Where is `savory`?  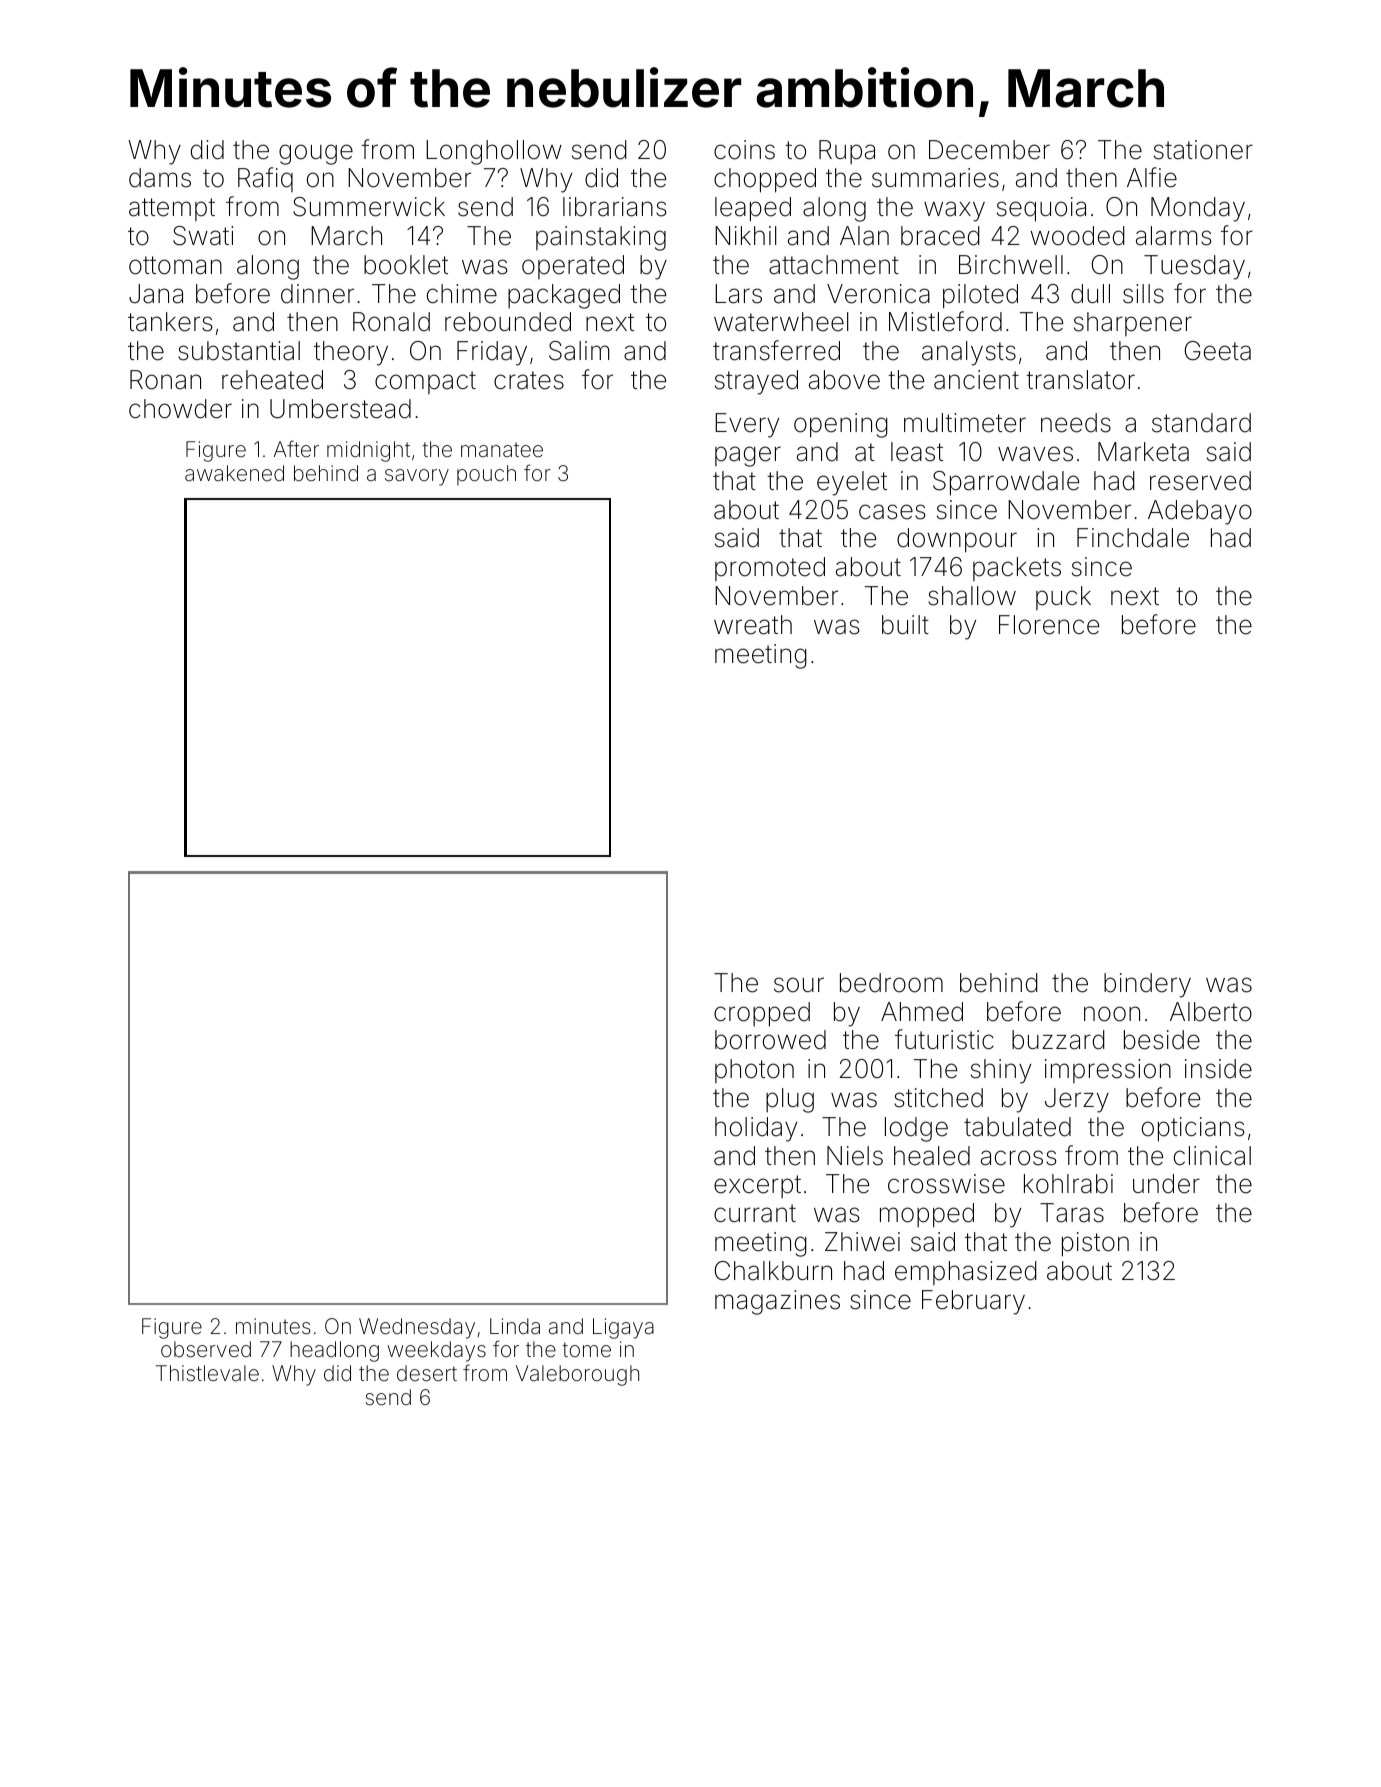
savory is located at coordinates (417, 477).
